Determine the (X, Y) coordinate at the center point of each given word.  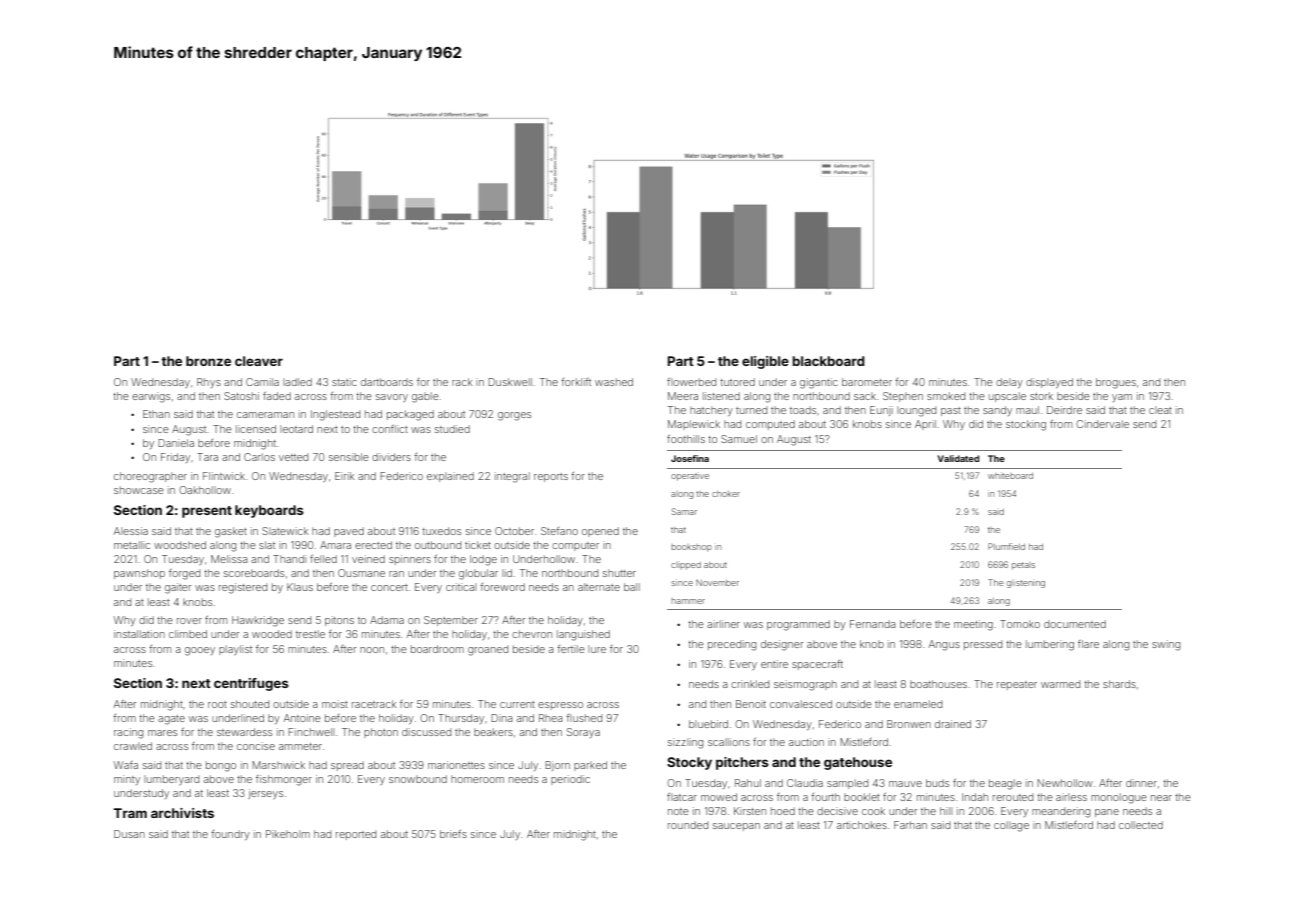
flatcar (682, 797)
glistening (1026, 583)
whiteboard (1010, 475)
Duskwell (510, 382)
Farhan (910, 825)
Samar (684, 511)
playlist (235, 650)
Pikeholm (288, 834)
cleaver (259, 361)
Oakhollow (205, 490)
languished (583, 635)
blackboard (828, 361)
